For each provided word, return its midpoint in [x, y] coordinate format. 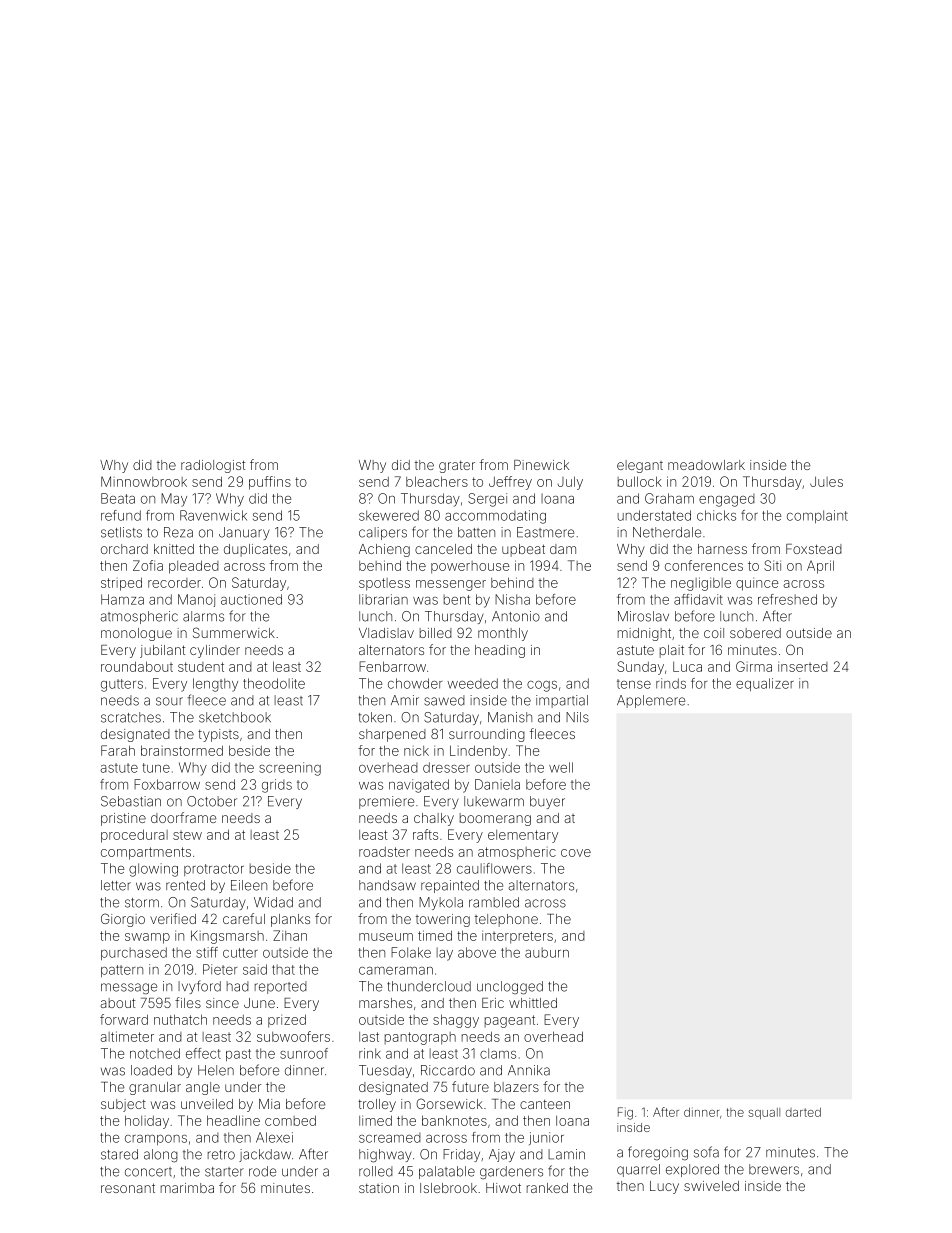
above [477, 952]
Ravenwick [213, 515]
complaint [817, 516]
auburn [547, 952]
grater [457, 466]
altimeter [127, 1036]
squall [764, 1113]
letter [116, 885]
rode [262, 1171]
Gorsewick [449, 1103]
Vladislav [386, 633]
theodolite [274, 683]
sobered [755, 633]
